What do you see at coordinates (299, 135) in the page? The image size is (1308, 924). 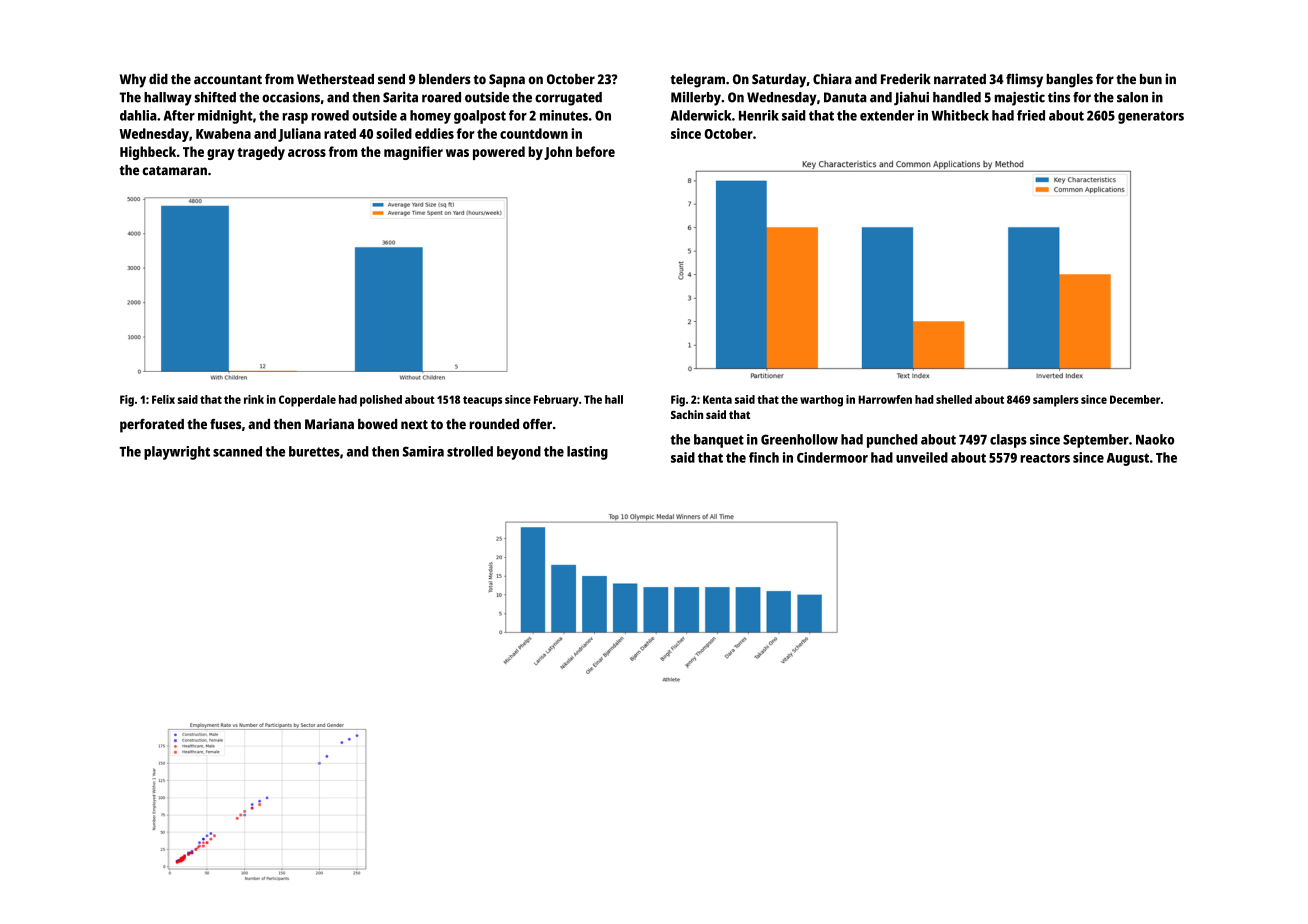 I see `Juliana` at bounding box center [299, 135].
